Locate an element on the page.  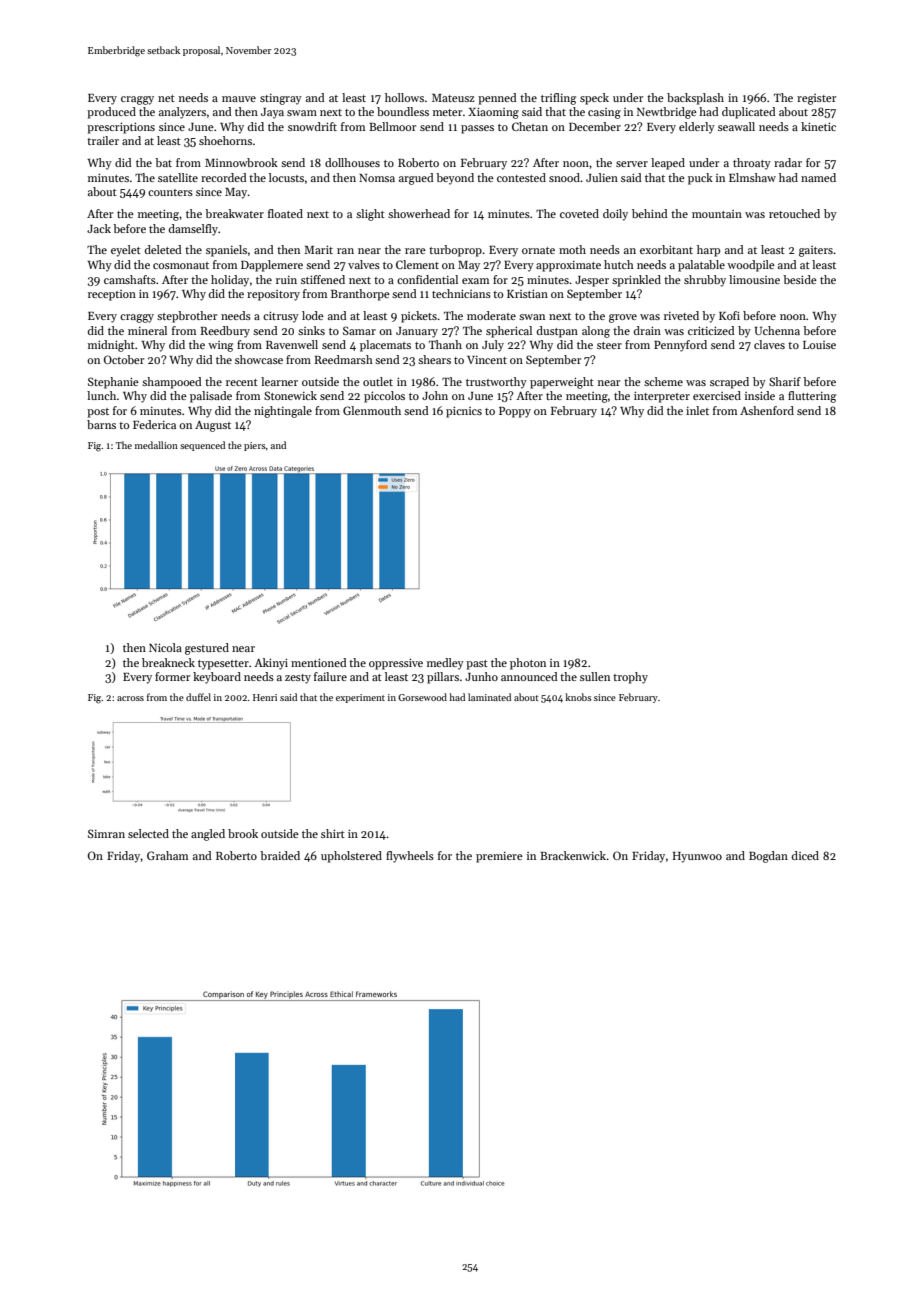
shirt is located at coordinates (333, 833).
